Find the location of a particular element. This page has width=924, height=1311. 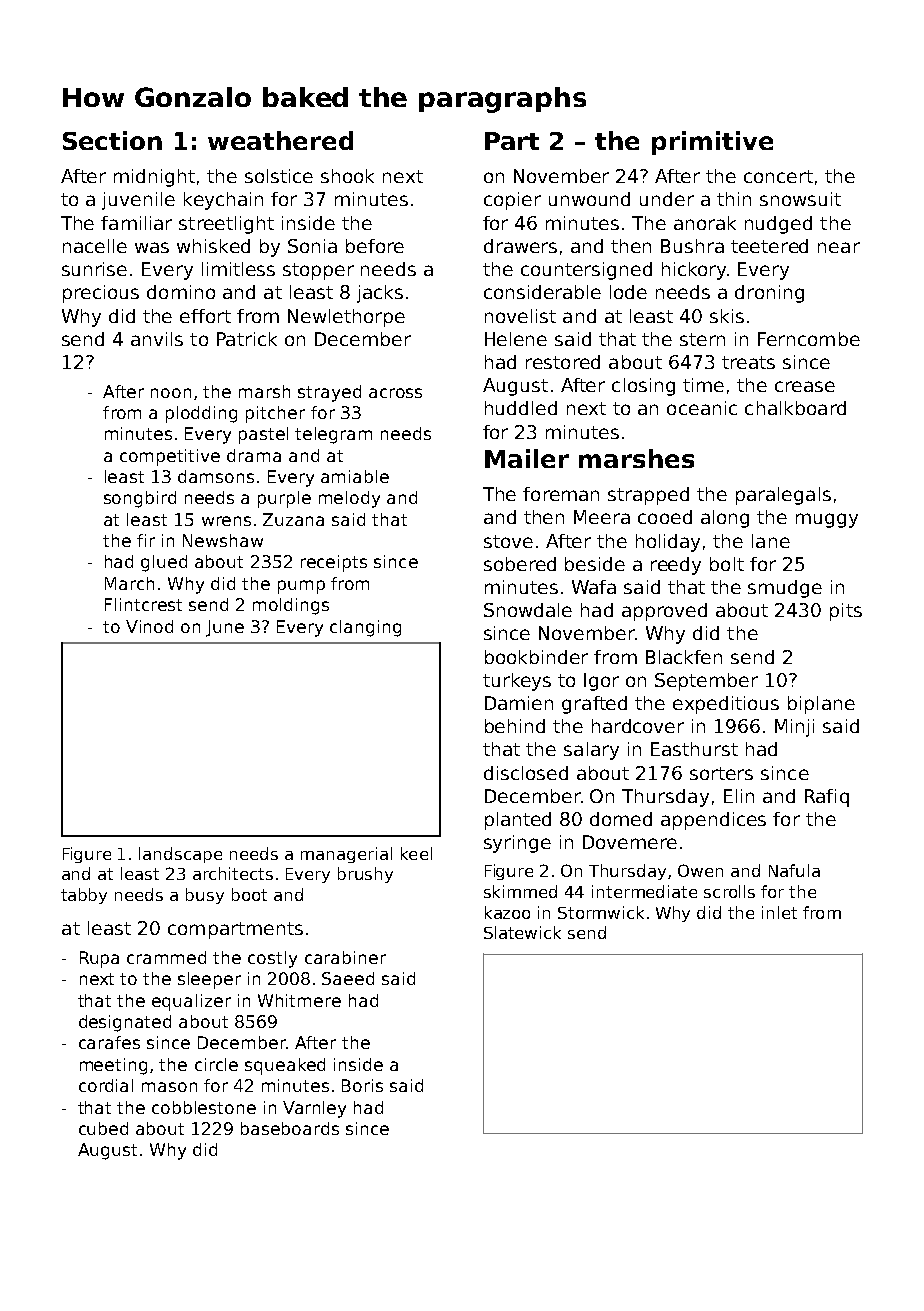

landscape is located at coordinates (180, 855).
